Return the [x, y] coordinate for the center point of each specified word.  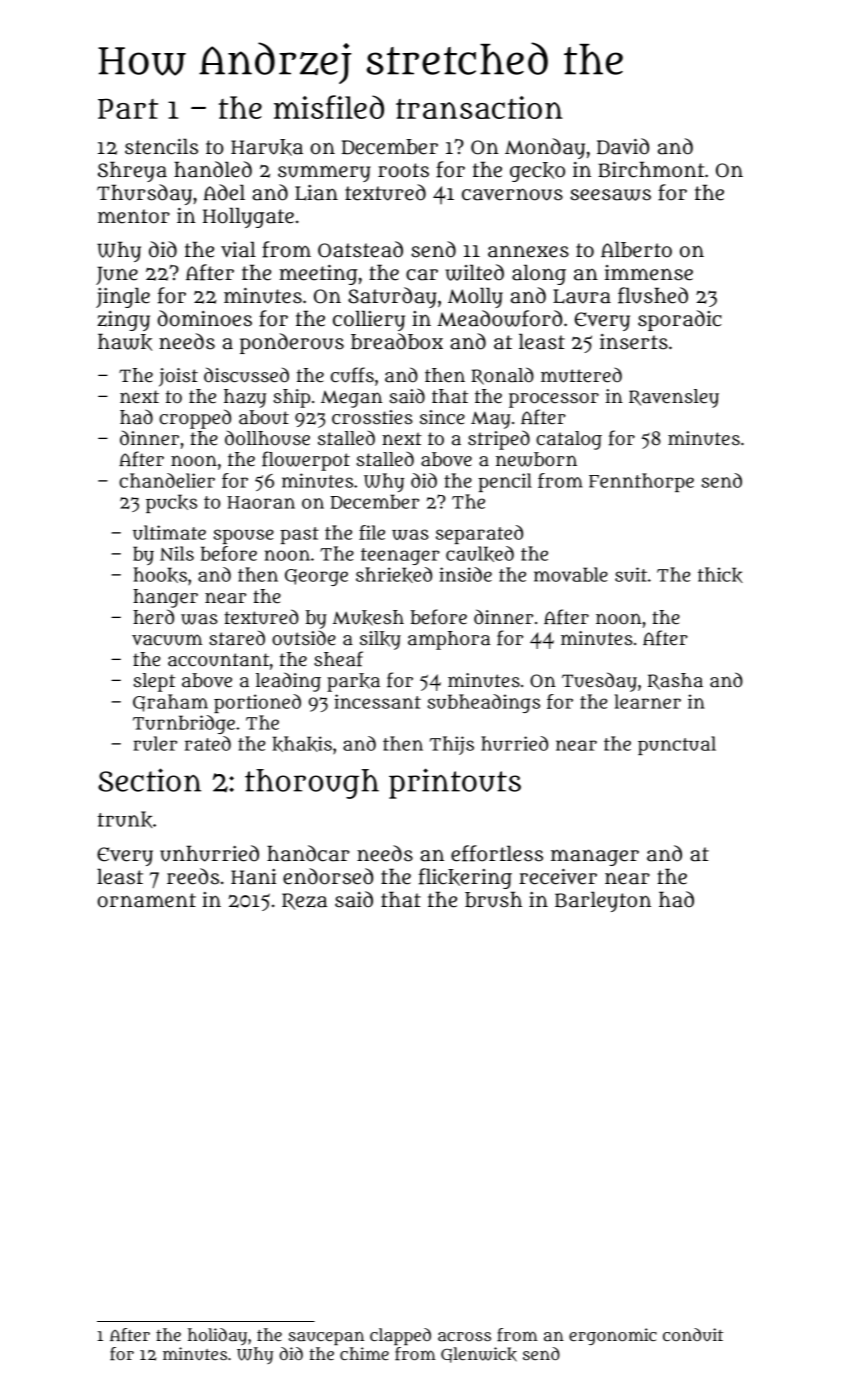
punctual [677, 745]
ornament [146, 900]
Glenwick [479, 1355]
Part [128, 108]
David [623, 146]
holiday [217, 1336]
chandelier [167, 480]
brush [493, 899]
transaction [479, 107]
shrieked [394, 575]
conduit [693, 1335]
